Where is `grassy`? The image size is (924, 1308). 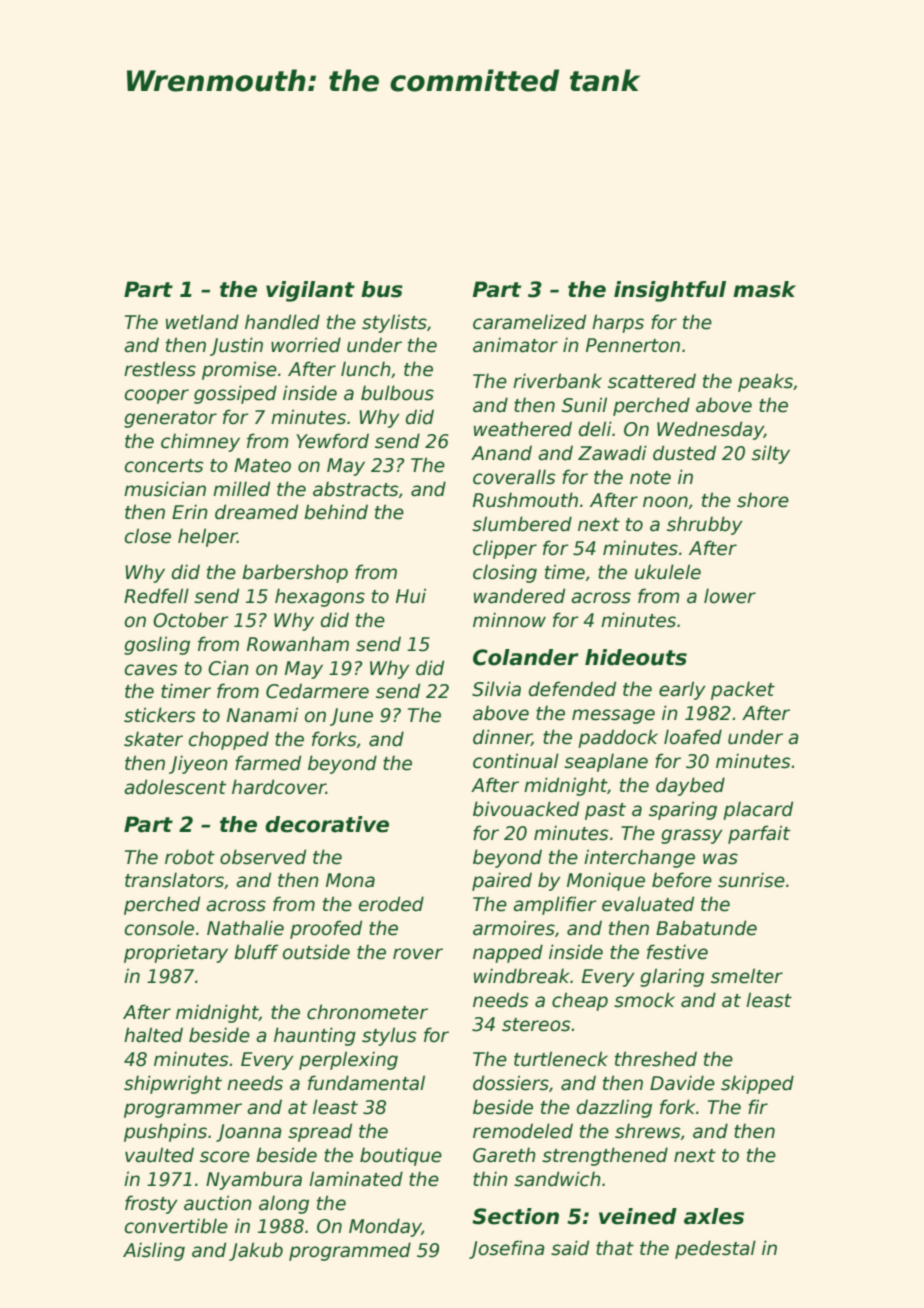 grassy is located at coordinates (692, 836).
